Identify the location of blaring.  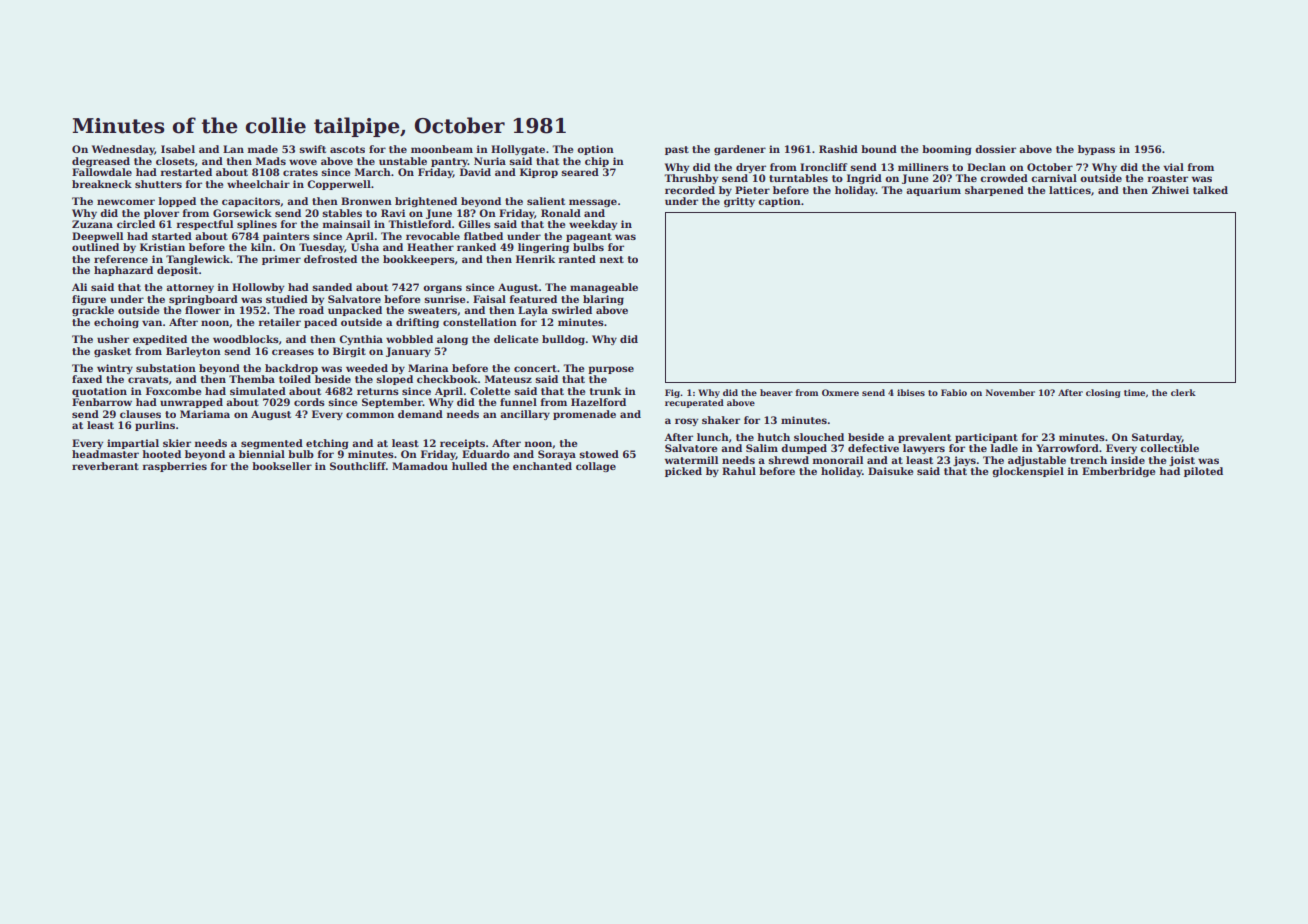
(603, 300).
